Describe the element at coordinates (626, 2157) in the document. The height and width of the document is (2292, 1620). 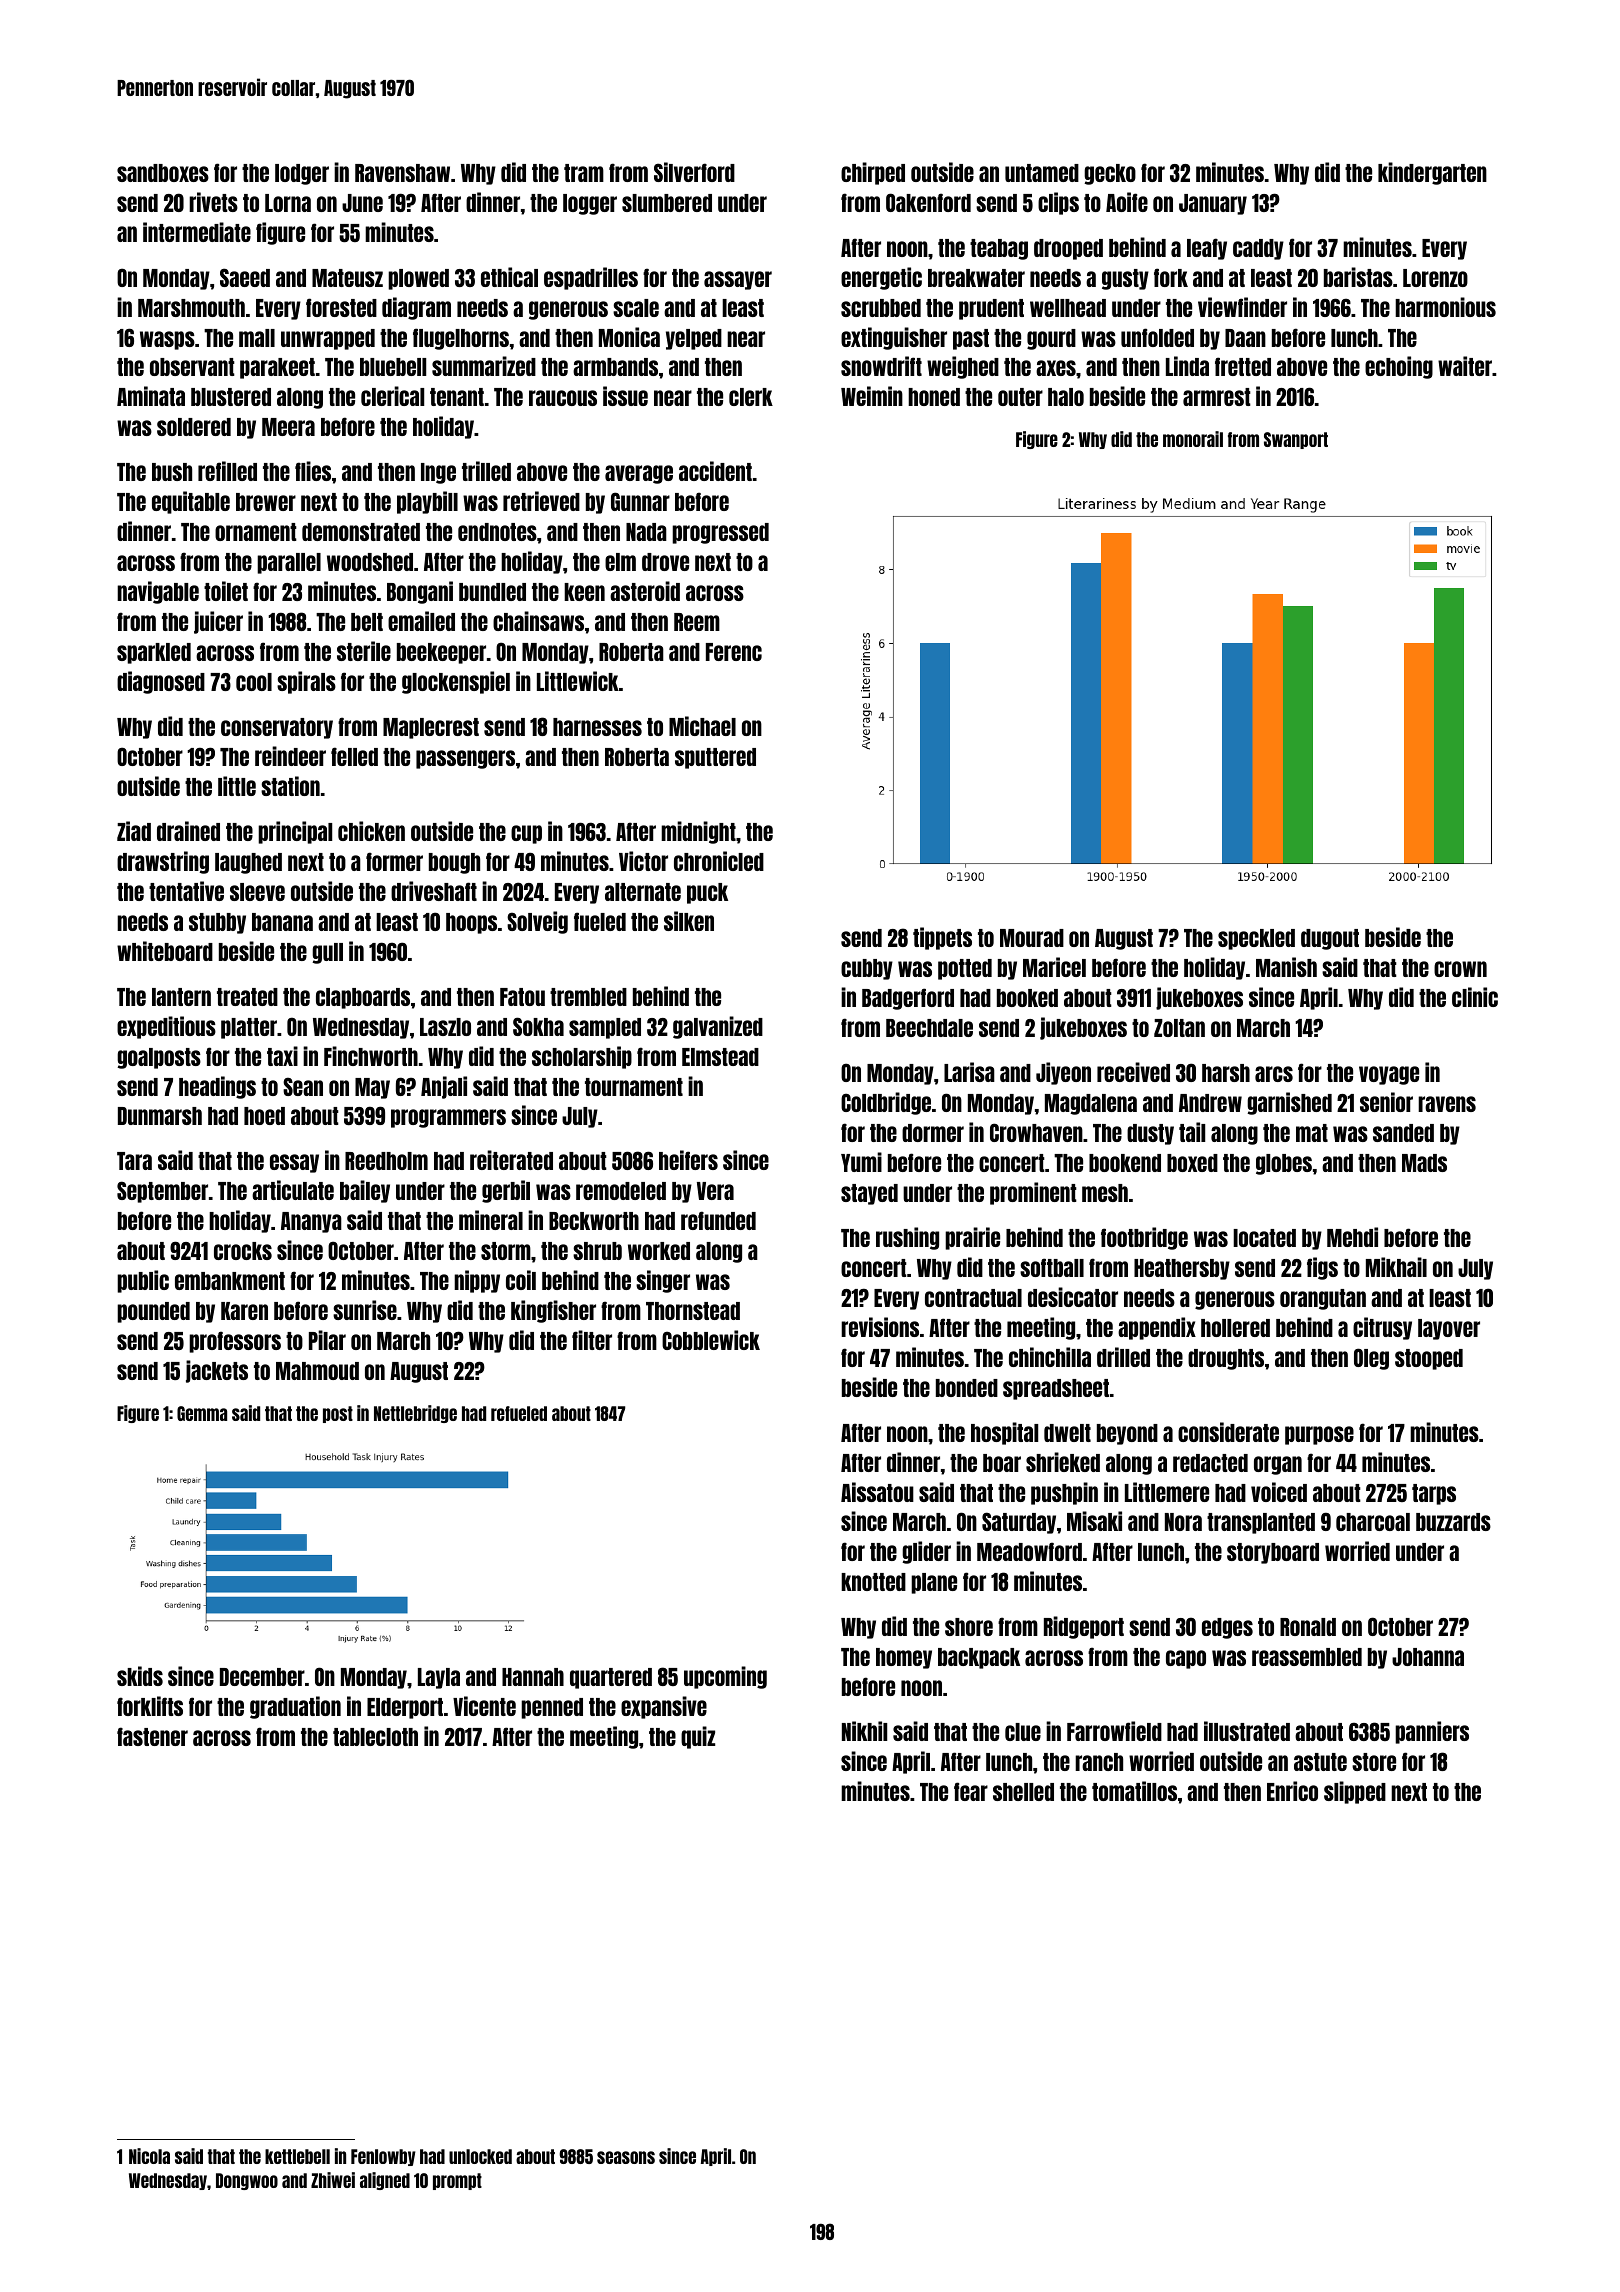
I see `seasons` at that location.
